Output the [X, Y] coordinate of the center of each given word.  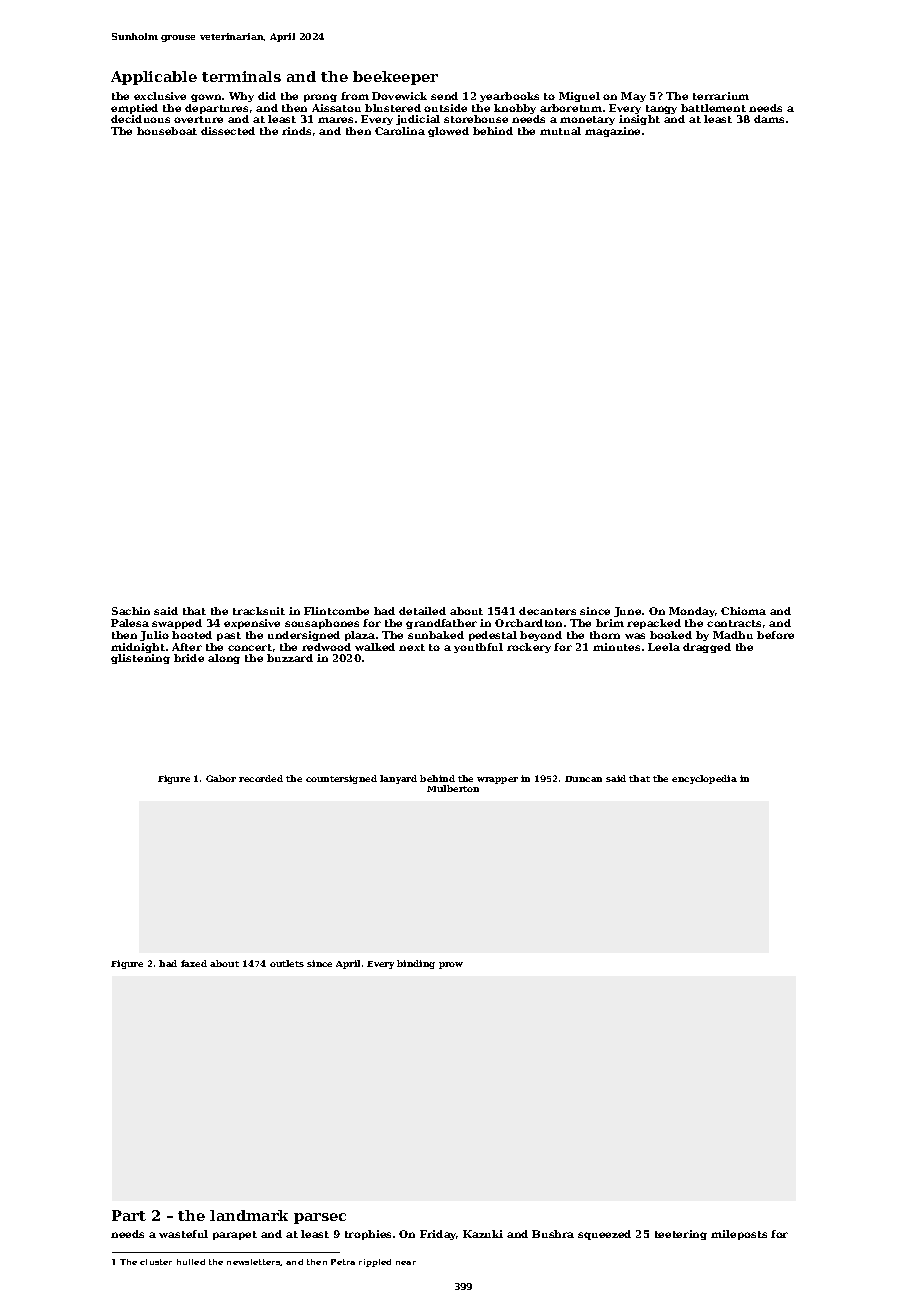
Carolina [400, 131]
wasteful [183, 1234]
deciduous [140, 119]
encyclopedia [704, 779]
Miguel [579, 97]
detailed [422, 611]
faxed [194, 963]
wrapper [497, 780]
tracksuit [259, 611]
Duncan [583, 779]
